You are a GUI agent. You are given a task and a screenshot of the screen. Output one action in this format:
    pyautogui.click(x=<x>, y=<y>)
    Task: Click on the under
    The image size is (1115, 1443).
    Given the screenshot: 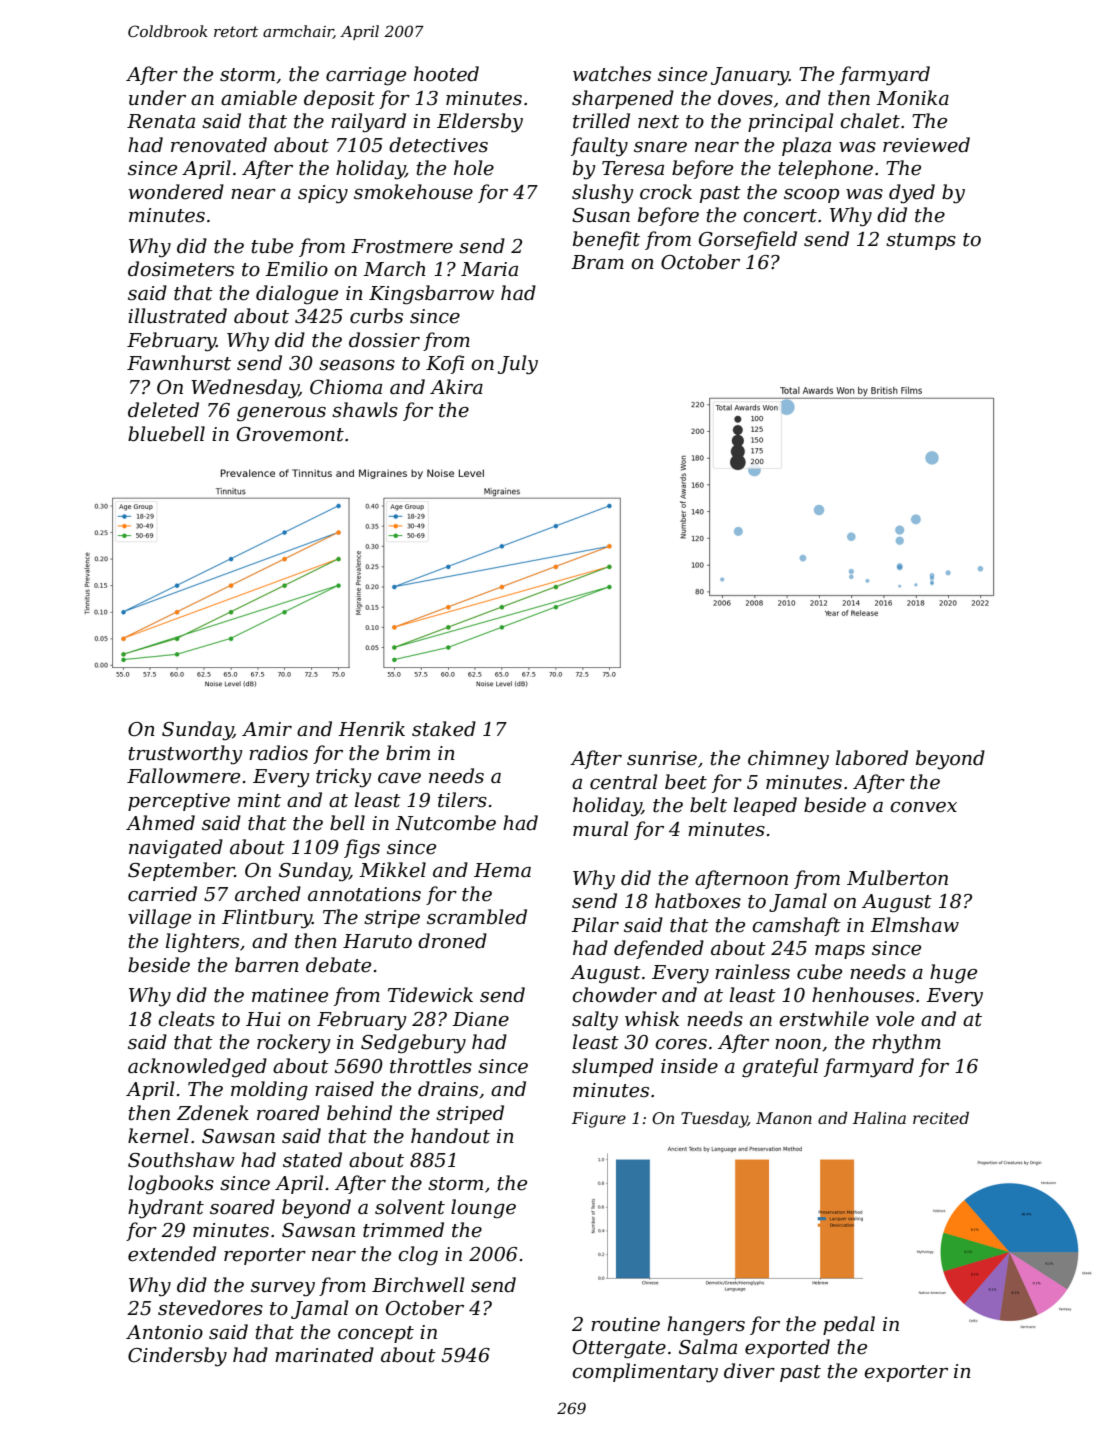 What is the action you would take?
    pyautogui.click(x=157, y=98)
